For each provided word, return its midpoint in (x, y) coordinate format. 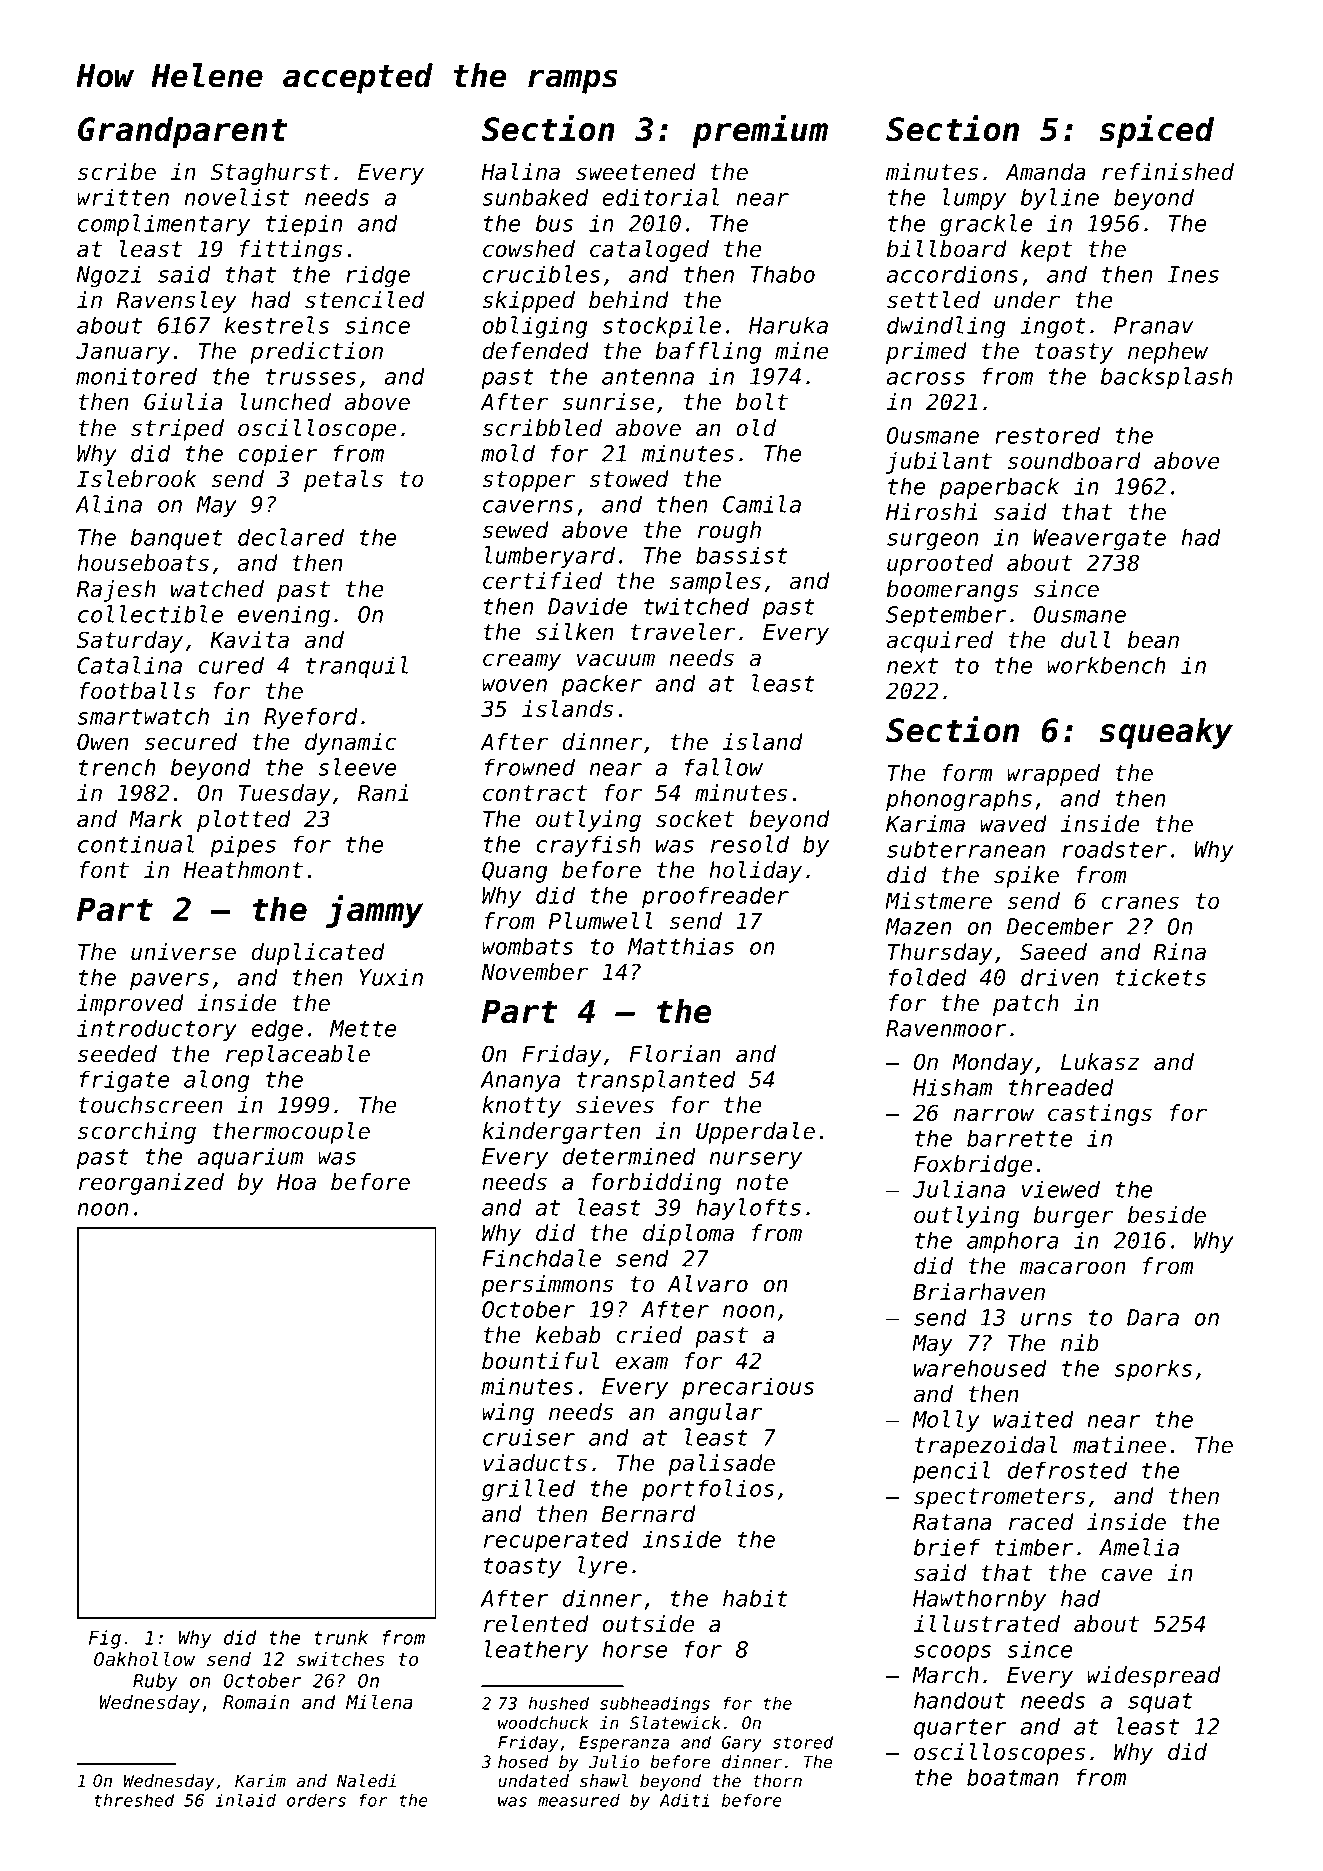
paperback (999, 488)
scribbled (542, 428)
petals (343, 481)
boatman (1013, 1777)
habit (755, 1598)
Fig (105, 1639)
